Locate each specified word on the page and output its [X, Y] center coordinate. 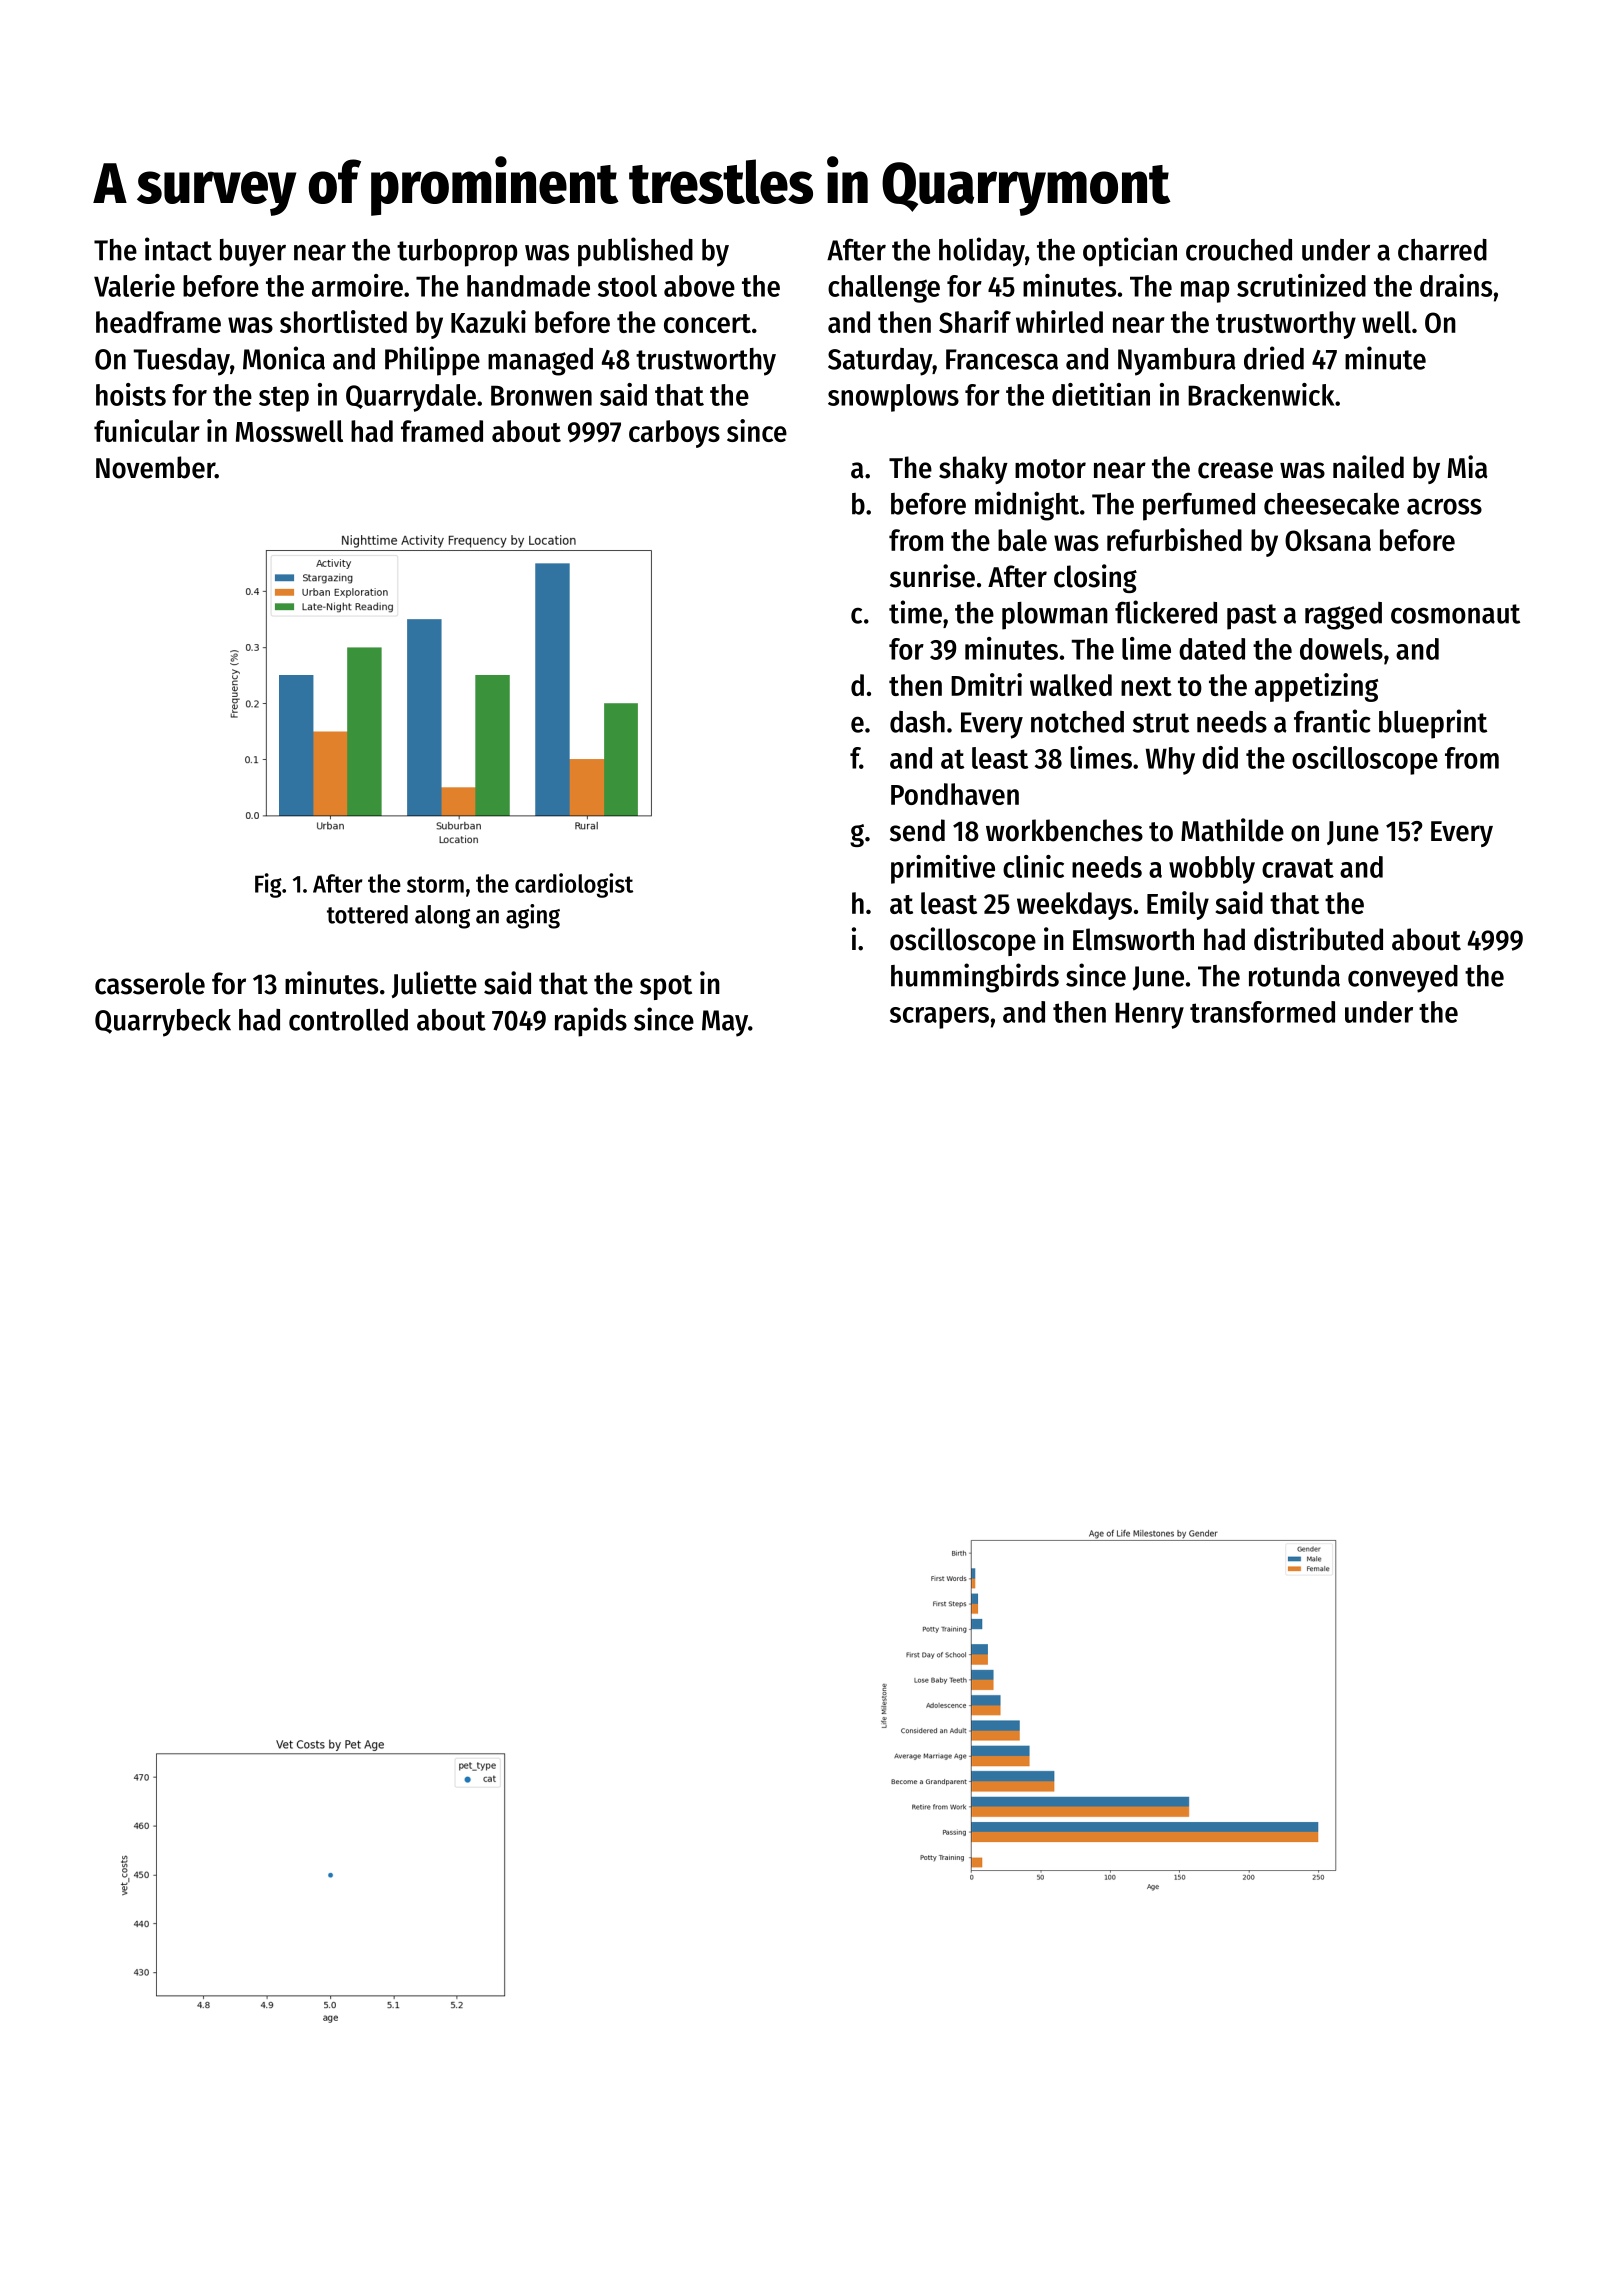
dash [917, 722]
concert [707, 323]
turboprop [457, 253]
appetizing [1316, 687]
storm [435, 884]
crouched [1239, 250]
